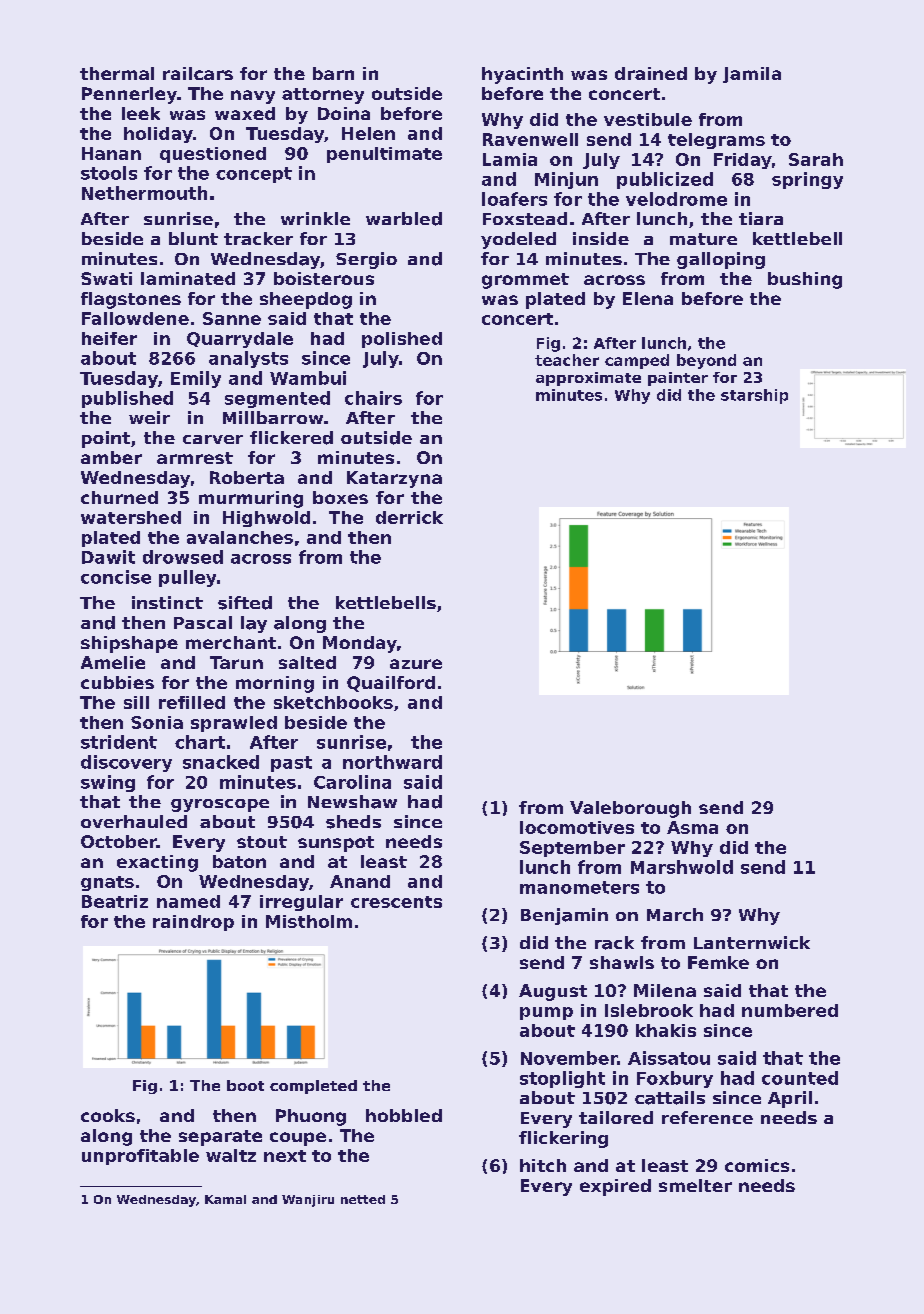 The image size is (924, 1314). I want to click on warbled, so click(404, 219).
